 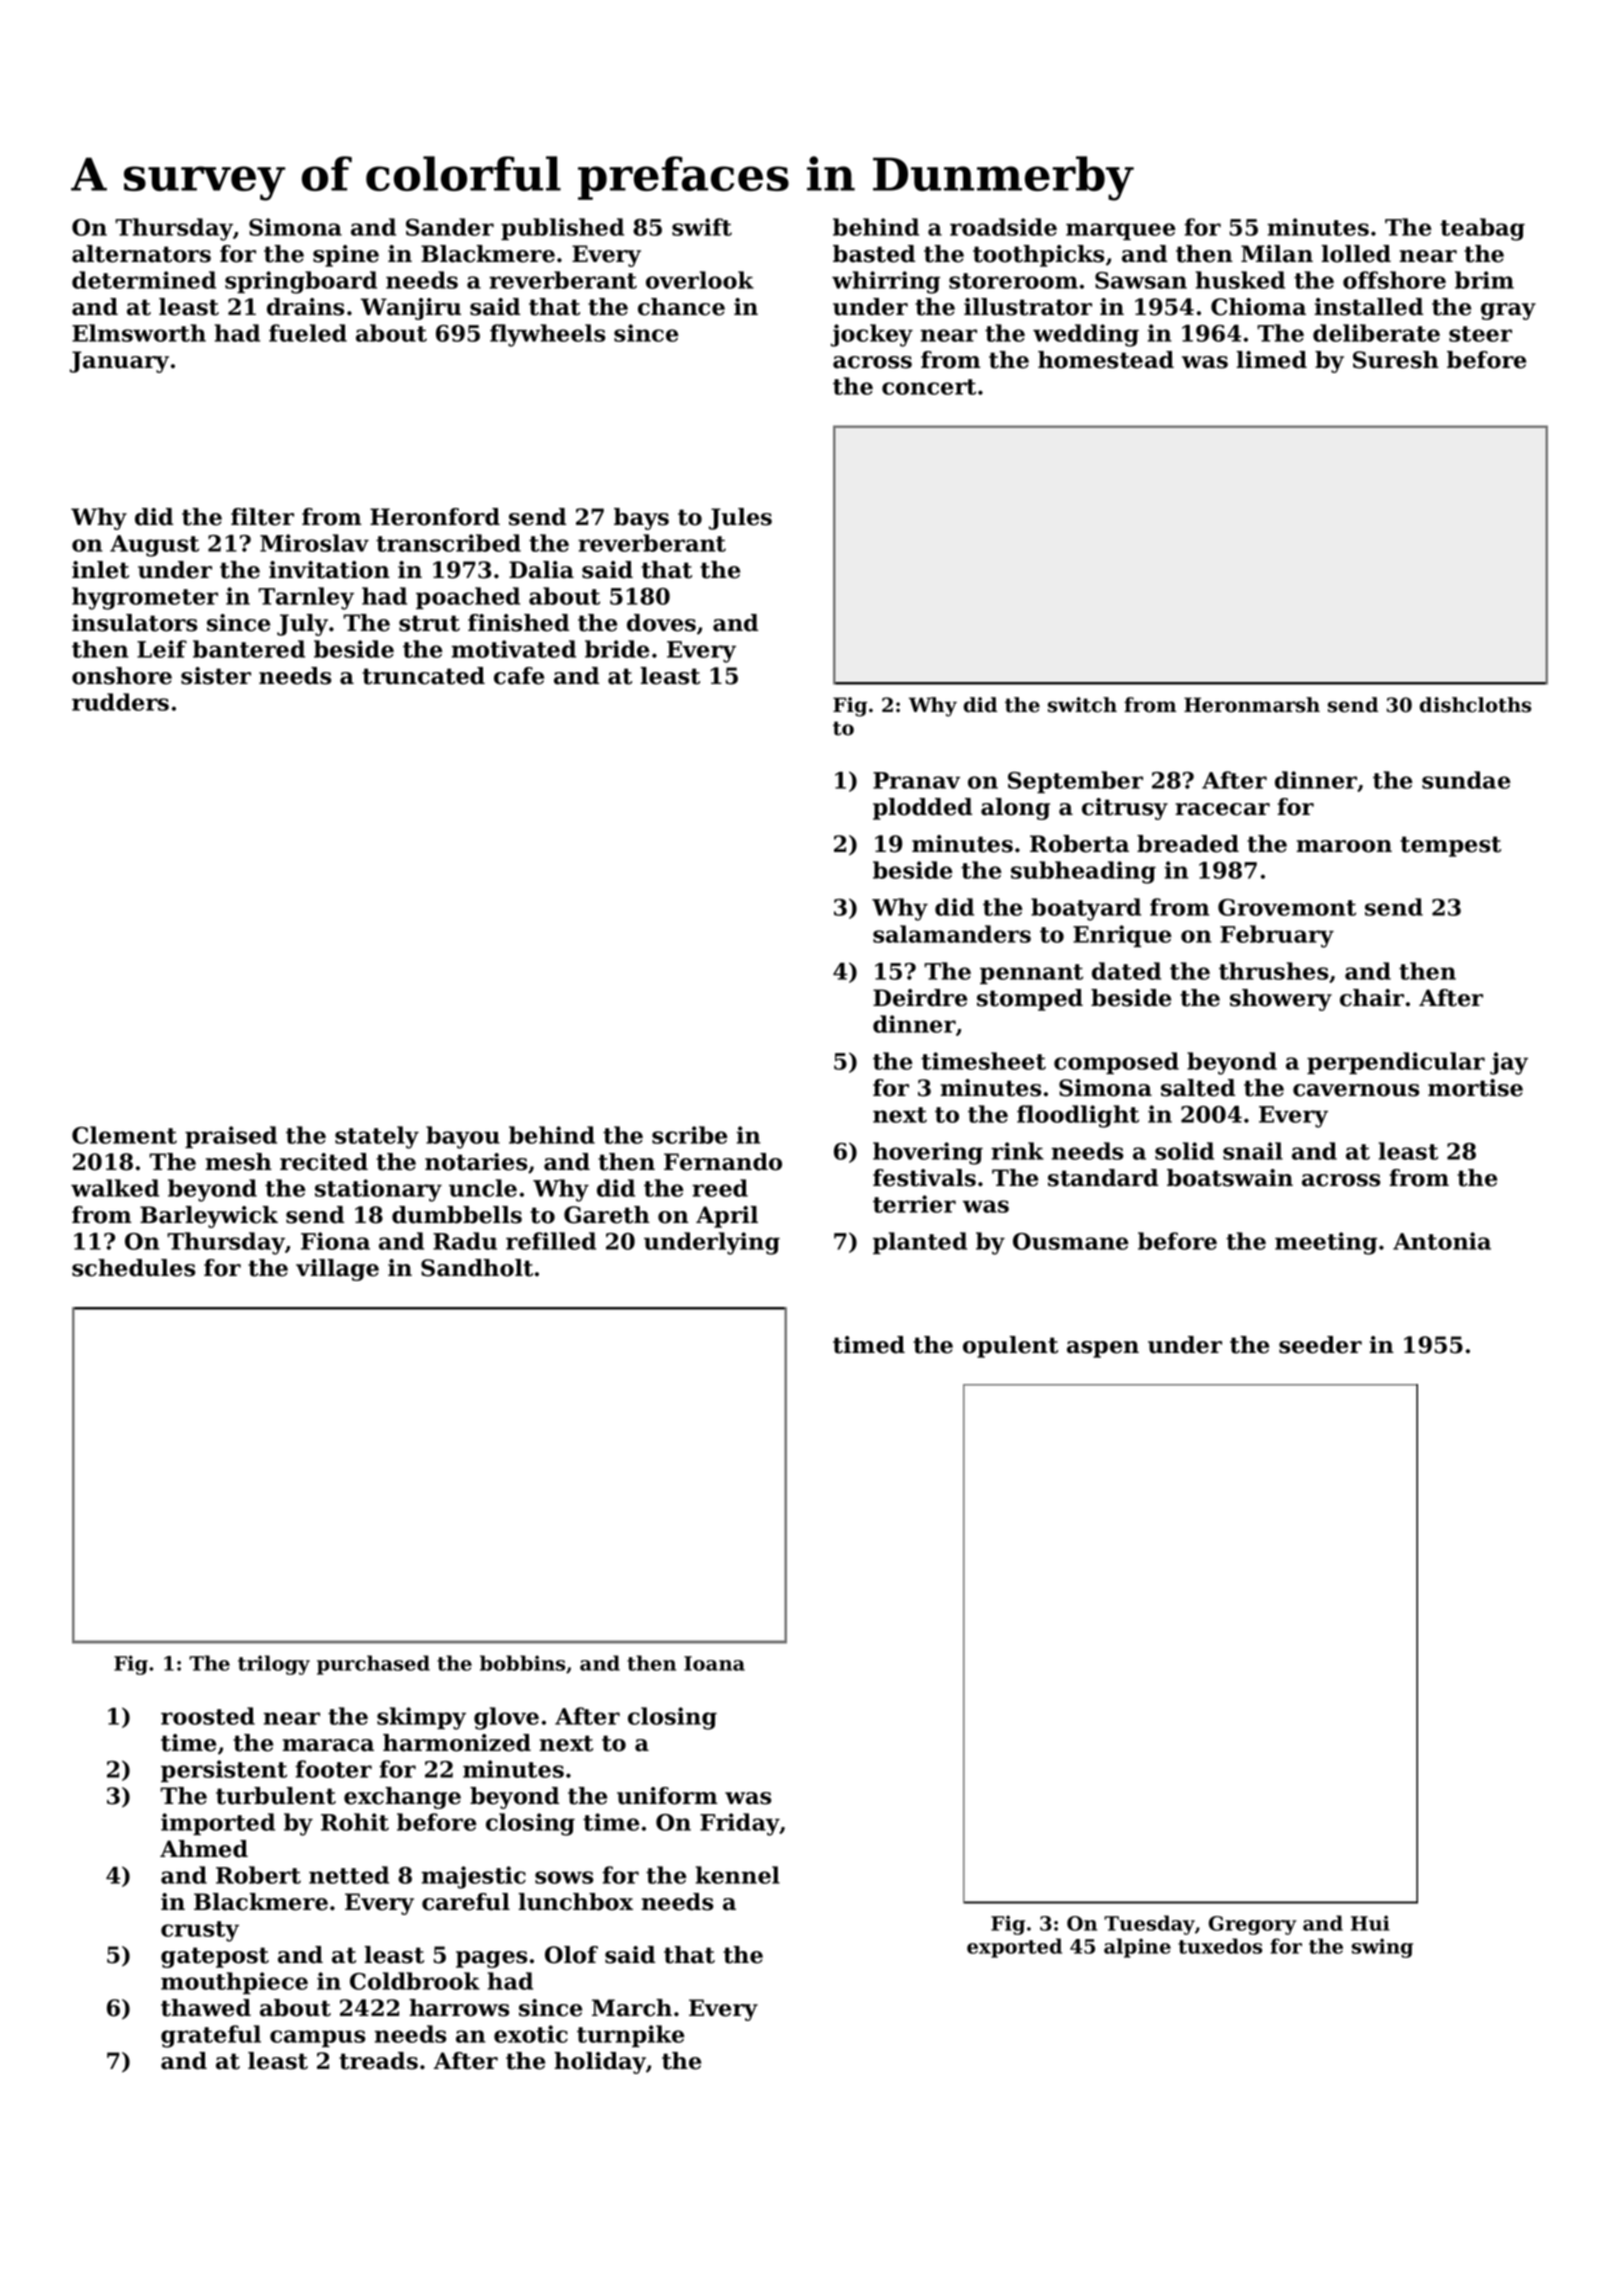 What do you see at coordinates (738, 1875) in the screenshot?
I see `kennel` at bounding box center [738, 1875].
